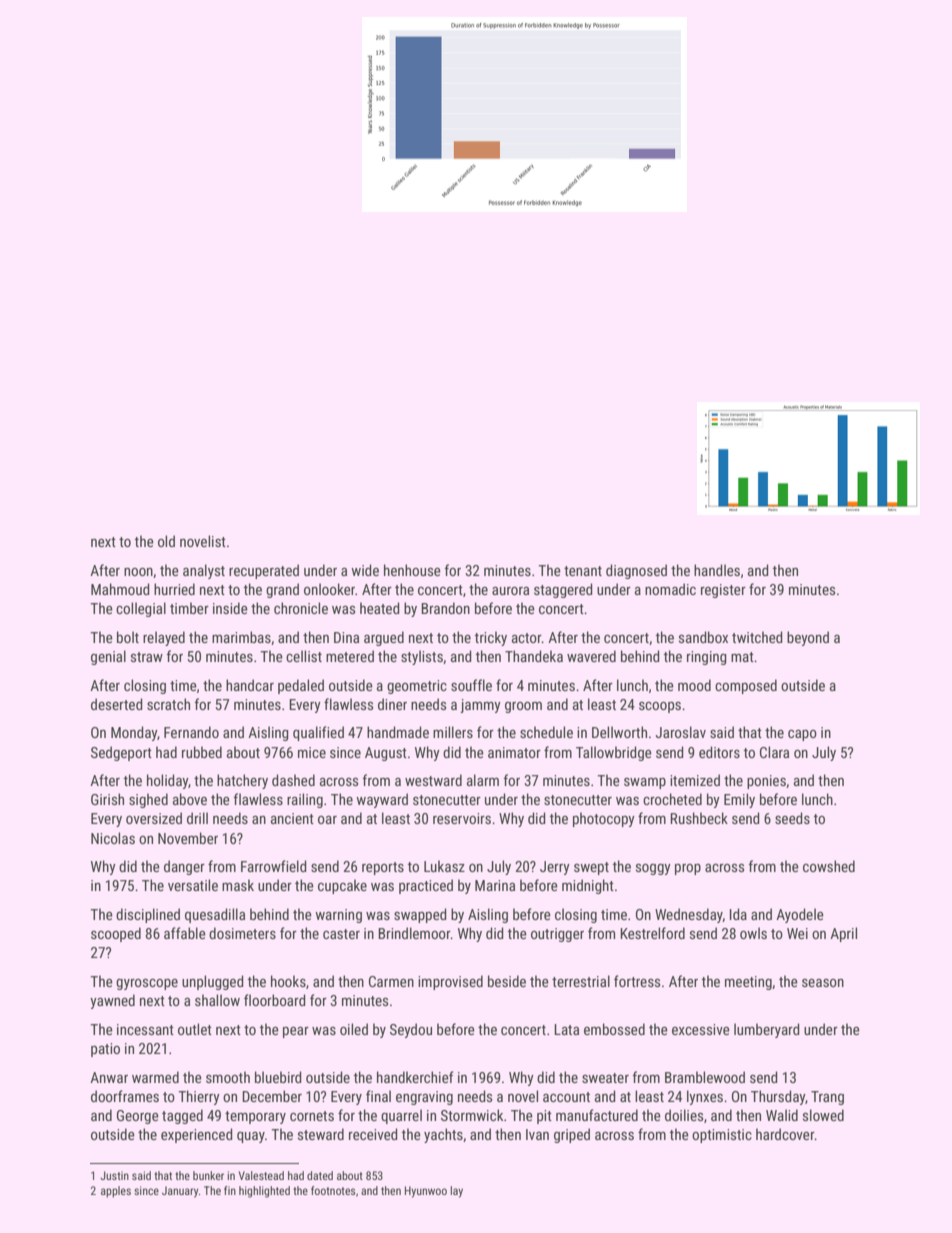 Image resolution: width=952 pixels, height=1233 pixels. I want to click on editors, so click(719, 752).
